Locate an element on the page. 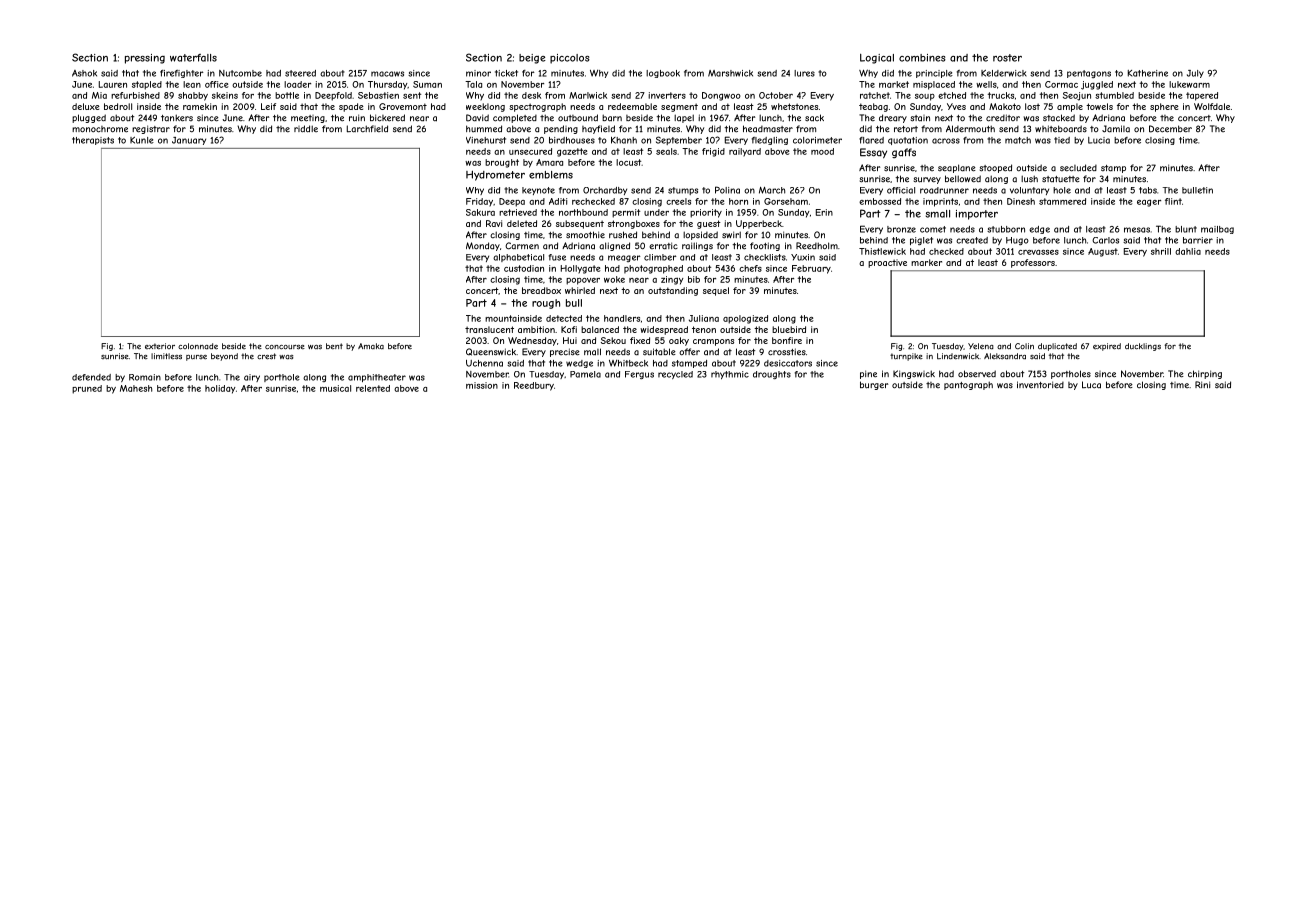  pantograph is located at coordinates (968, 385).
